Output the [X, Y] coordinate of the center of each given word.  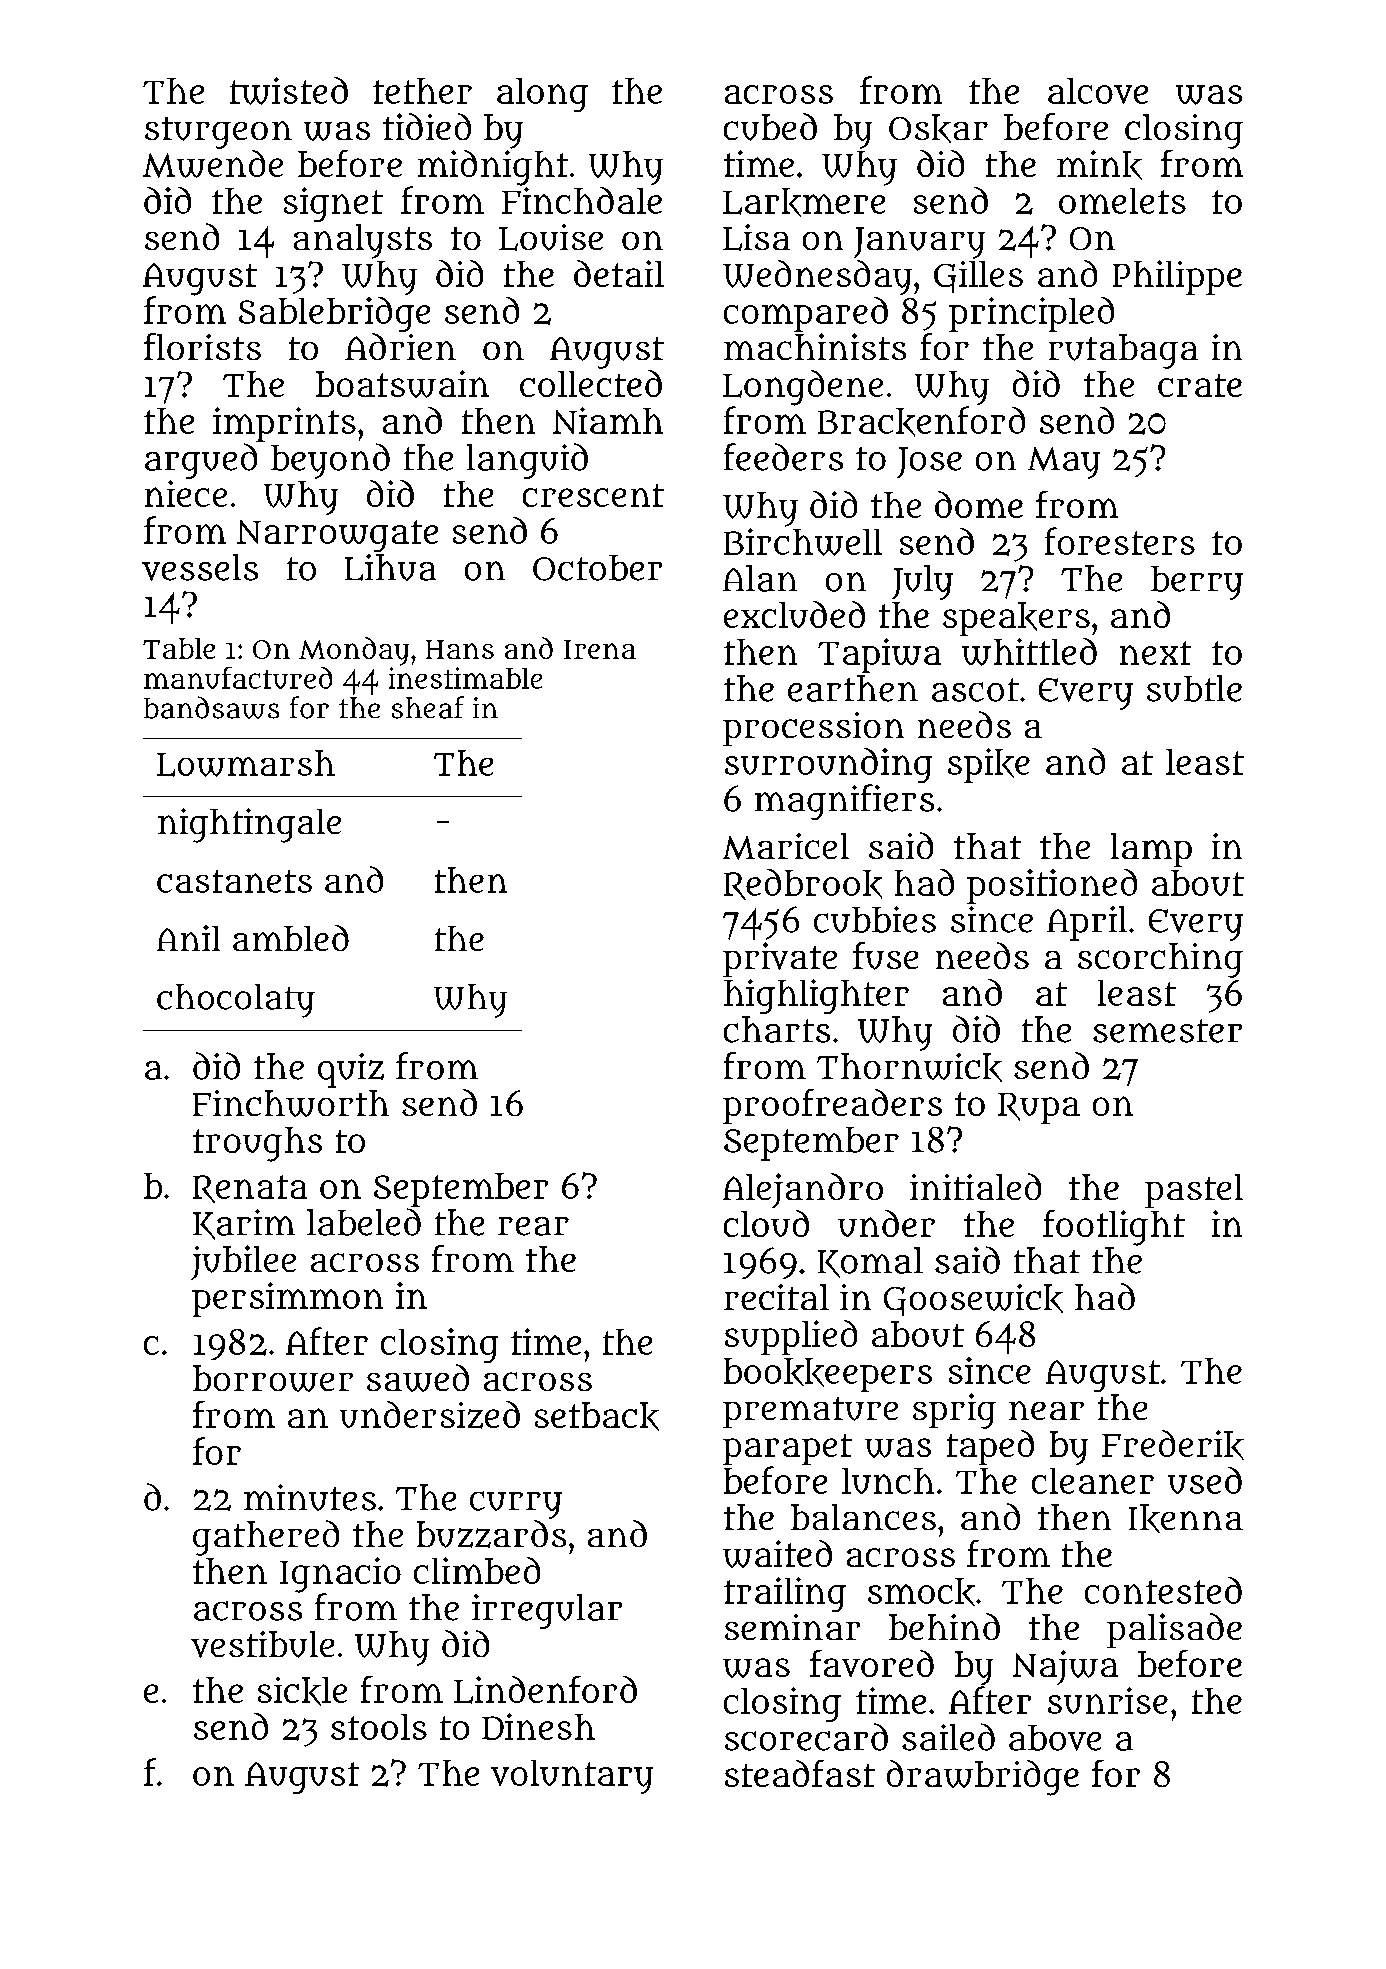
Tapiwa [879, 655]
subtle [1194, 688]
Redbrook [803, 884]
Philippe [1177, 277]
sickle [302, 1691]
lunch [888, 1481]
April [1087, 923]
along [542, 95]
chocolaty [236, 1001]
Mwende [213, 164]
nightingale [249, 825]
